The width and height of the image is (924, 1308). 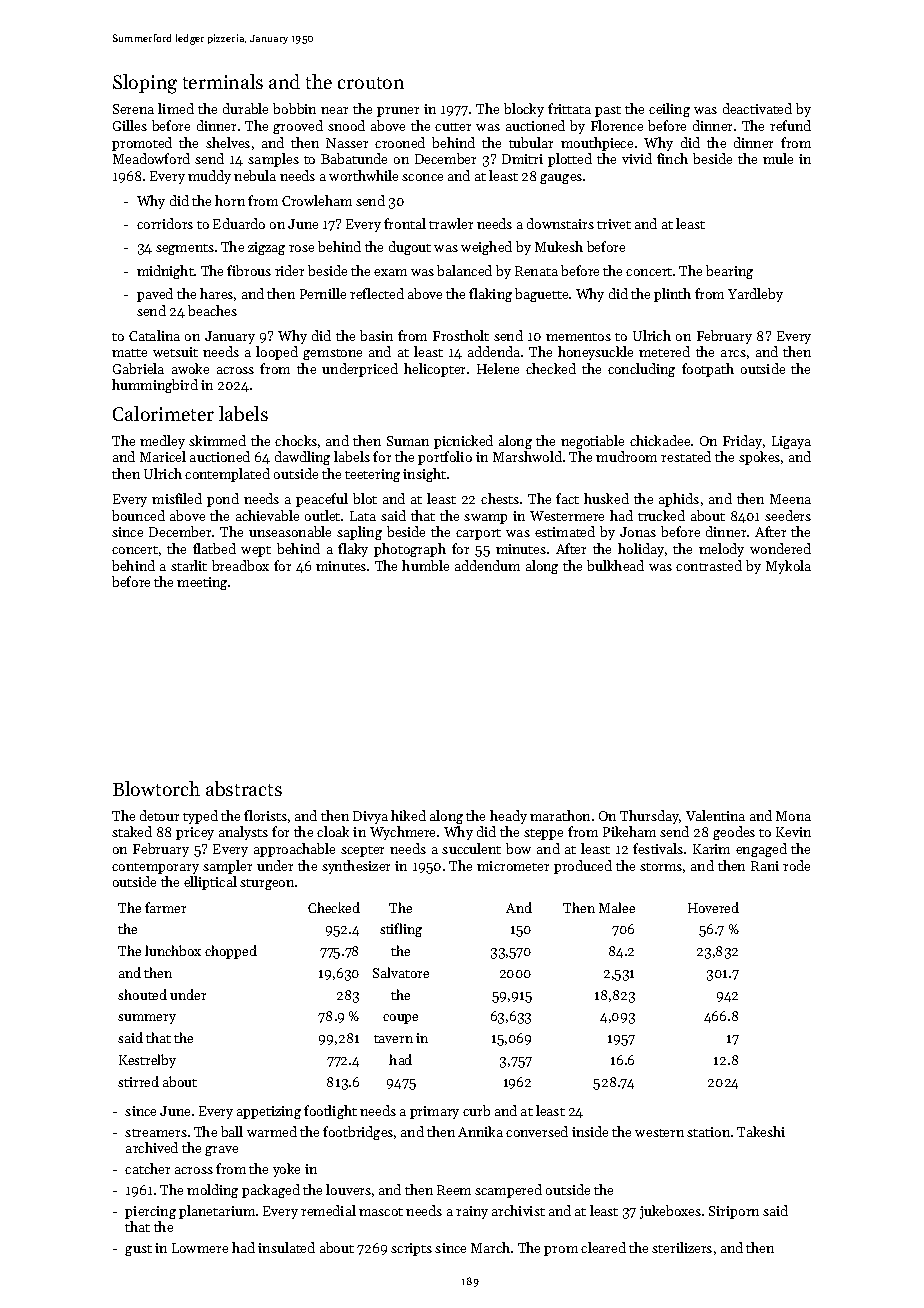 What do you see at coordinates (266, 248) in the image?
I see `zigzag` at bounding box center [266, 248].
